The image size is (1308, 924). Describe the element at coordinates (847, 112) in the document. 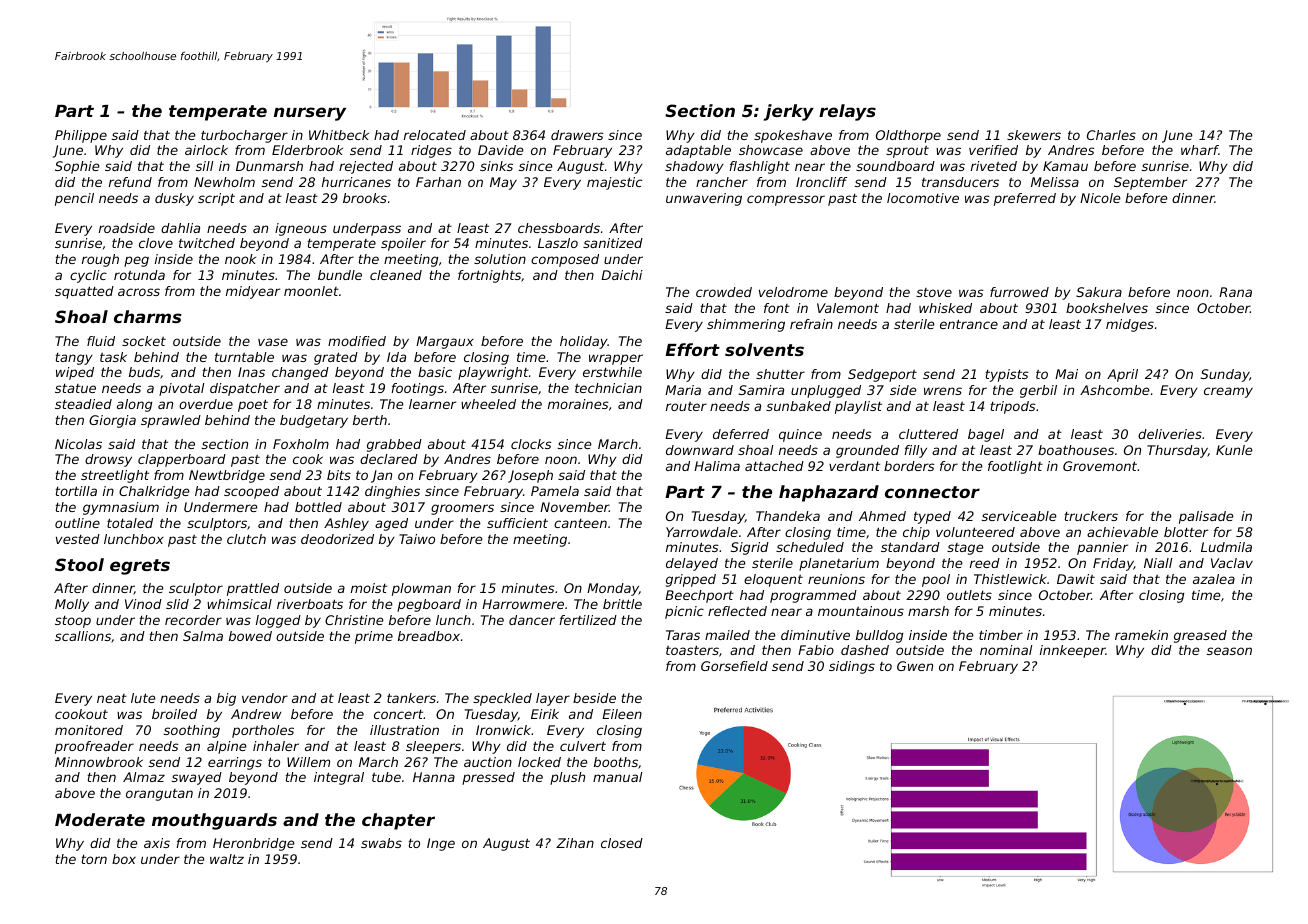

I see `relays` at that location.
